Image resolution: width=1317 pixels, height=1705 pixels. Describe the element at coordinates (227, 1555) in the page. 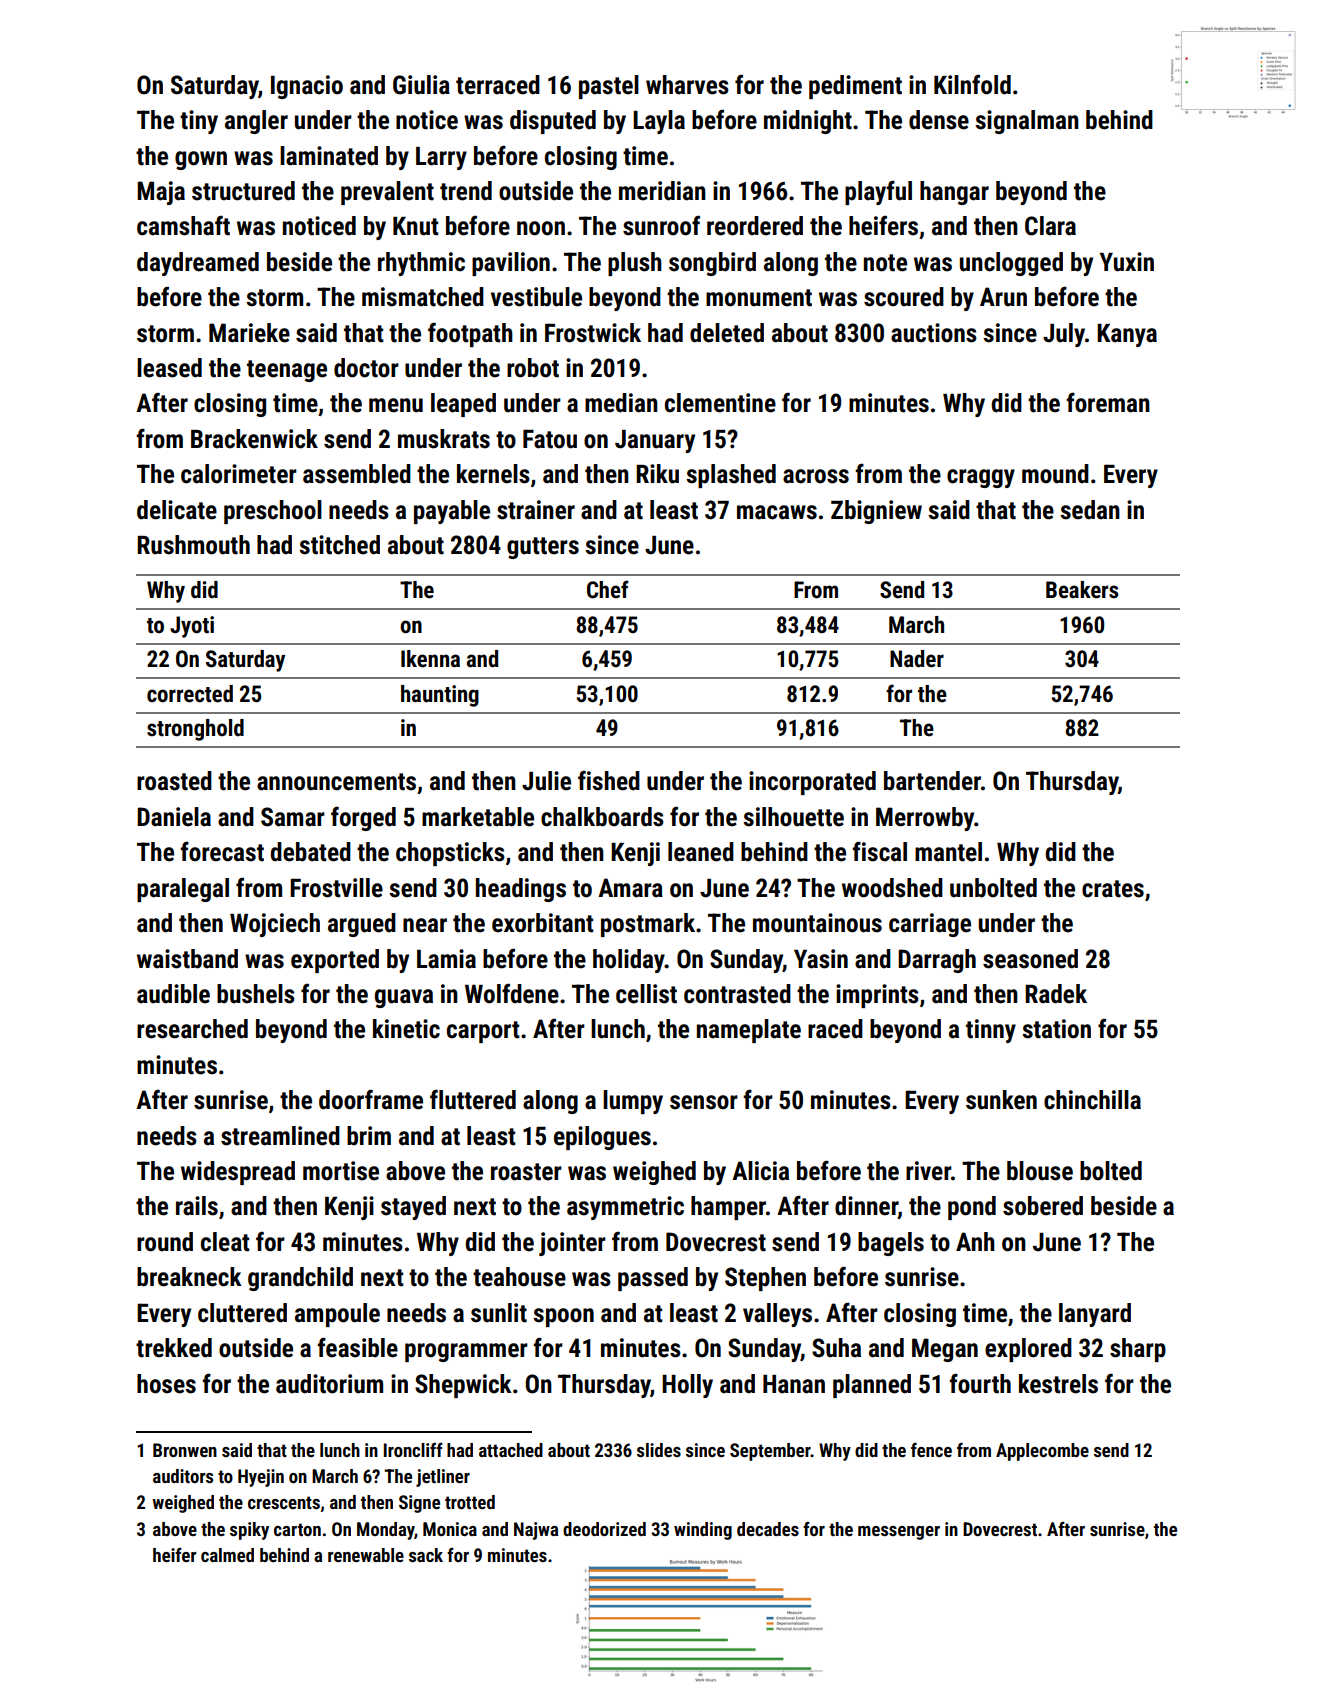

I see `calmed` at that location.
